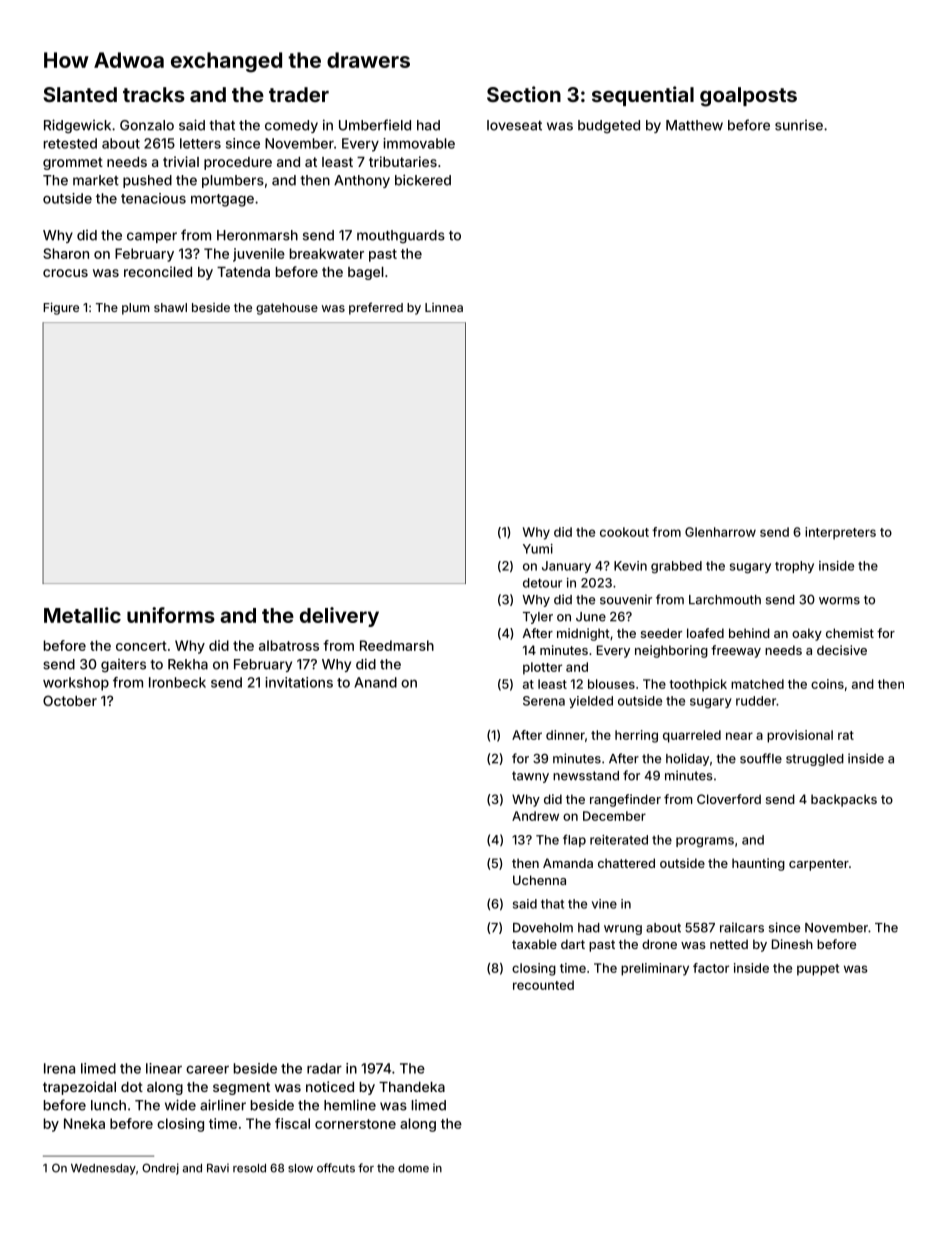 The image size is (952, 1233). What do you see at coordinates (376, 308) in the page?
I see `preferred` at bounding box center [376, 308].
